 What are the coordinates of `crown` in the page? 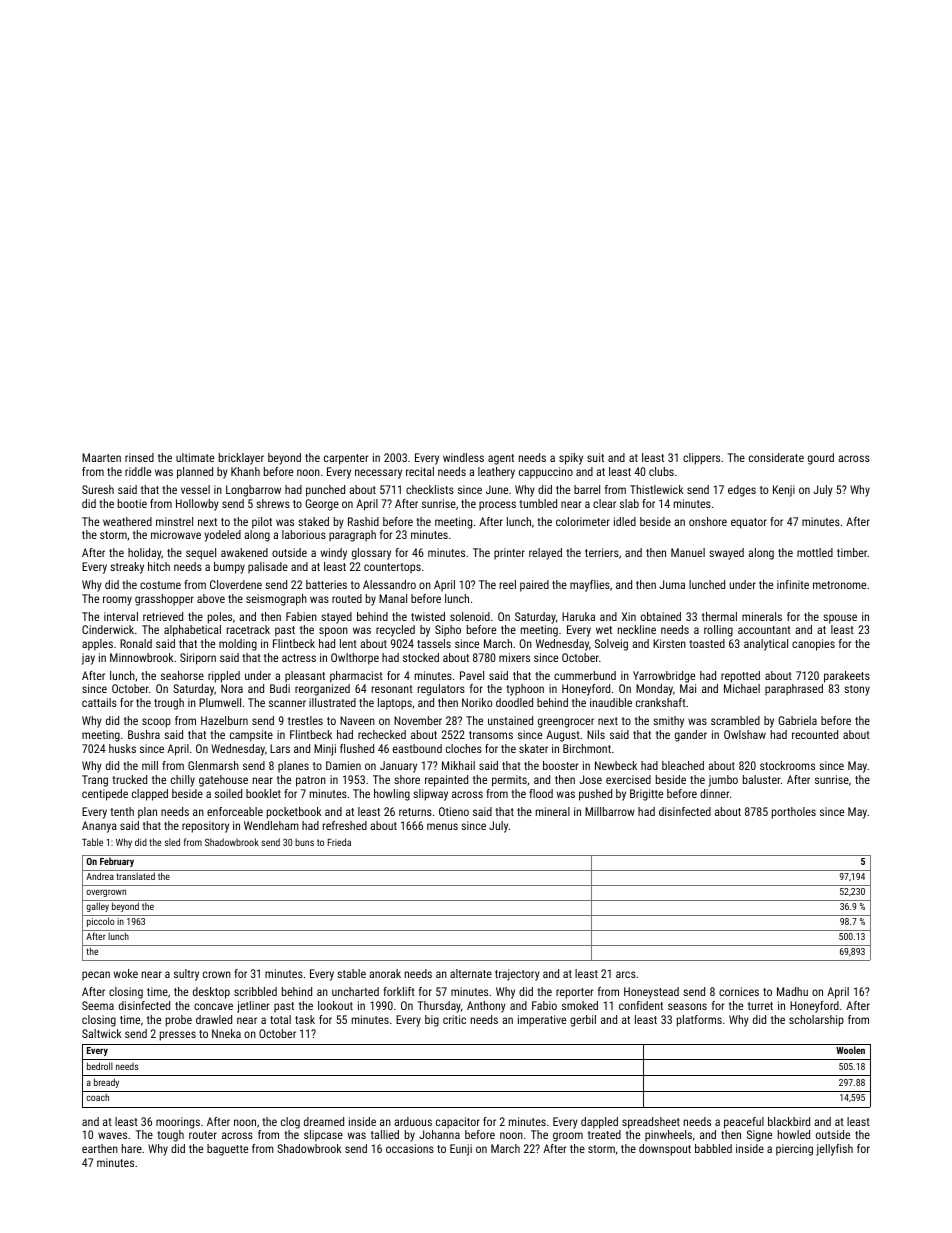 It's located at (217, 974).
